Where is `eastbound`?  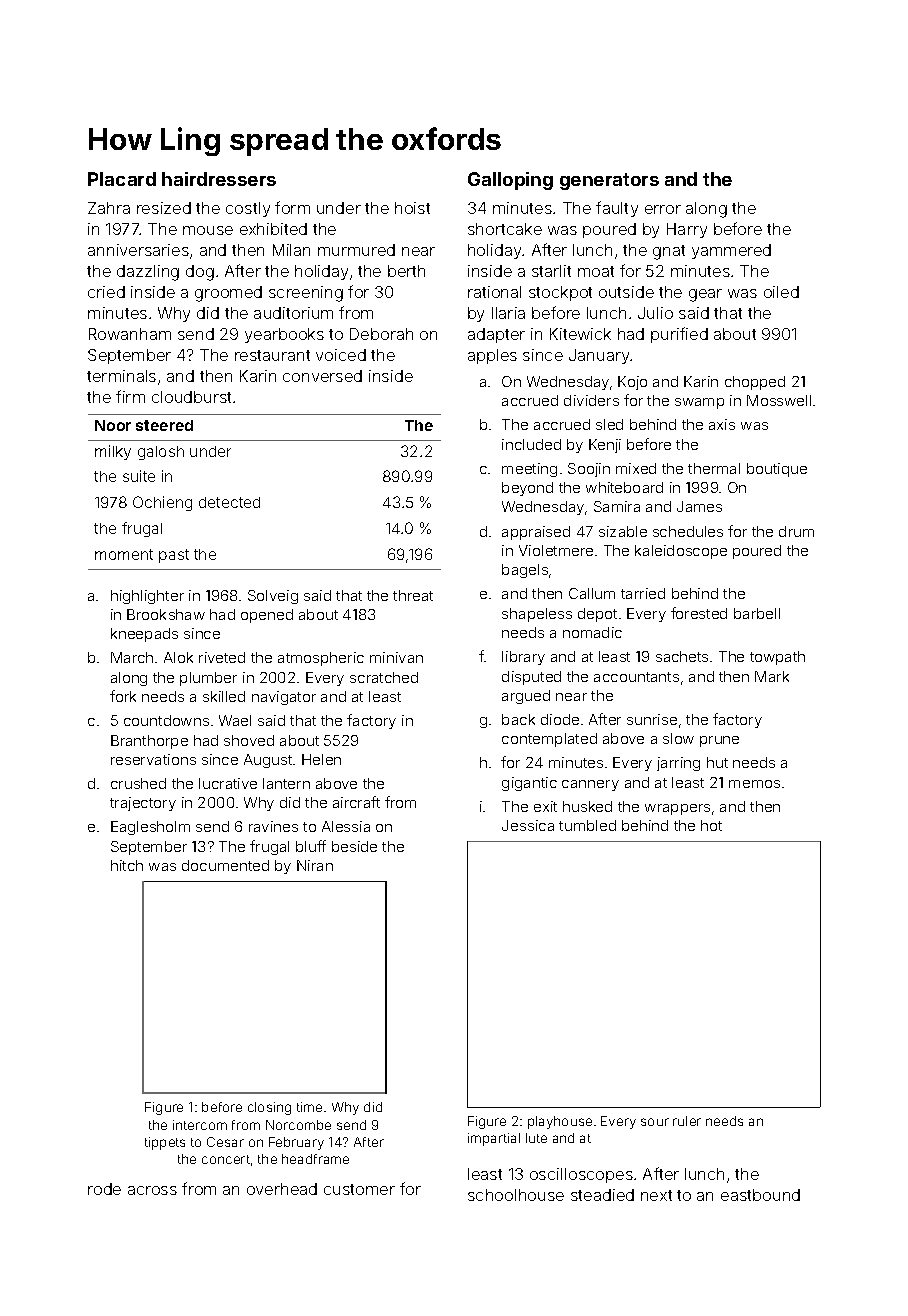
eastbound is located at coordinates (760, 1195).
